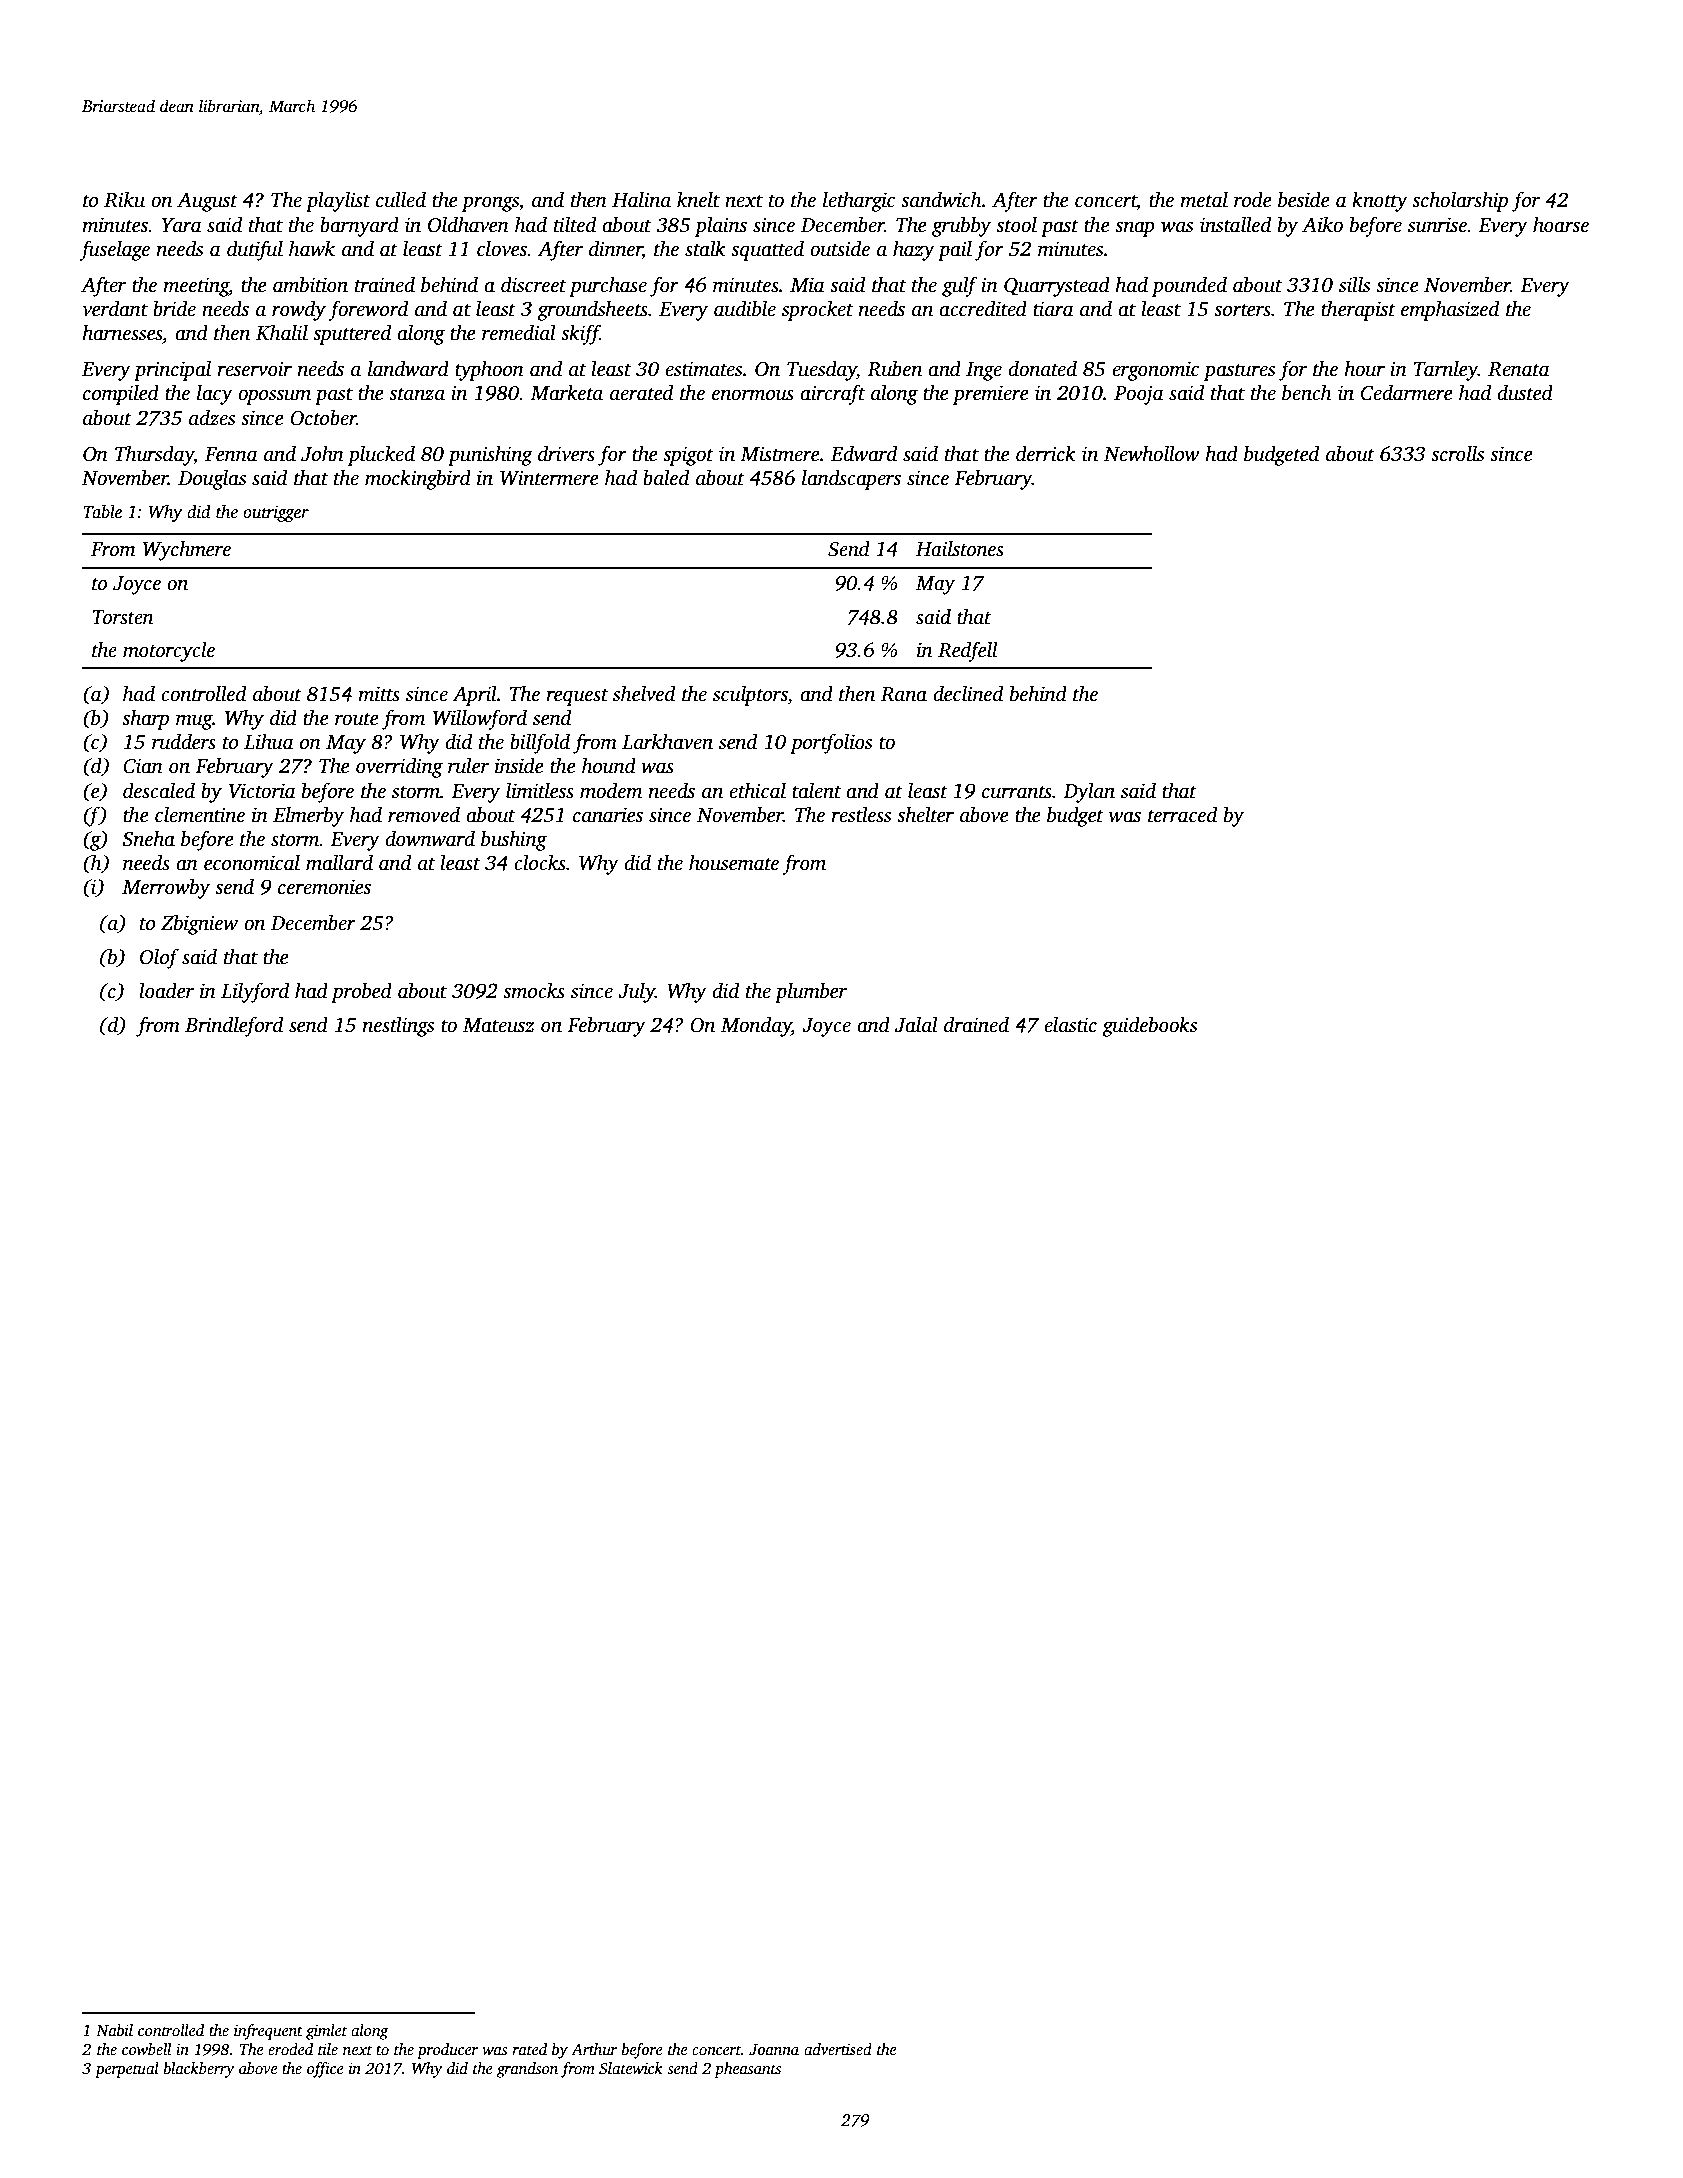 This screenshot has height=2178, width=1683. What do you see at coordinates (124, 199) in the screenshot?
I see `Riku` at bounding box center [124, 199].
